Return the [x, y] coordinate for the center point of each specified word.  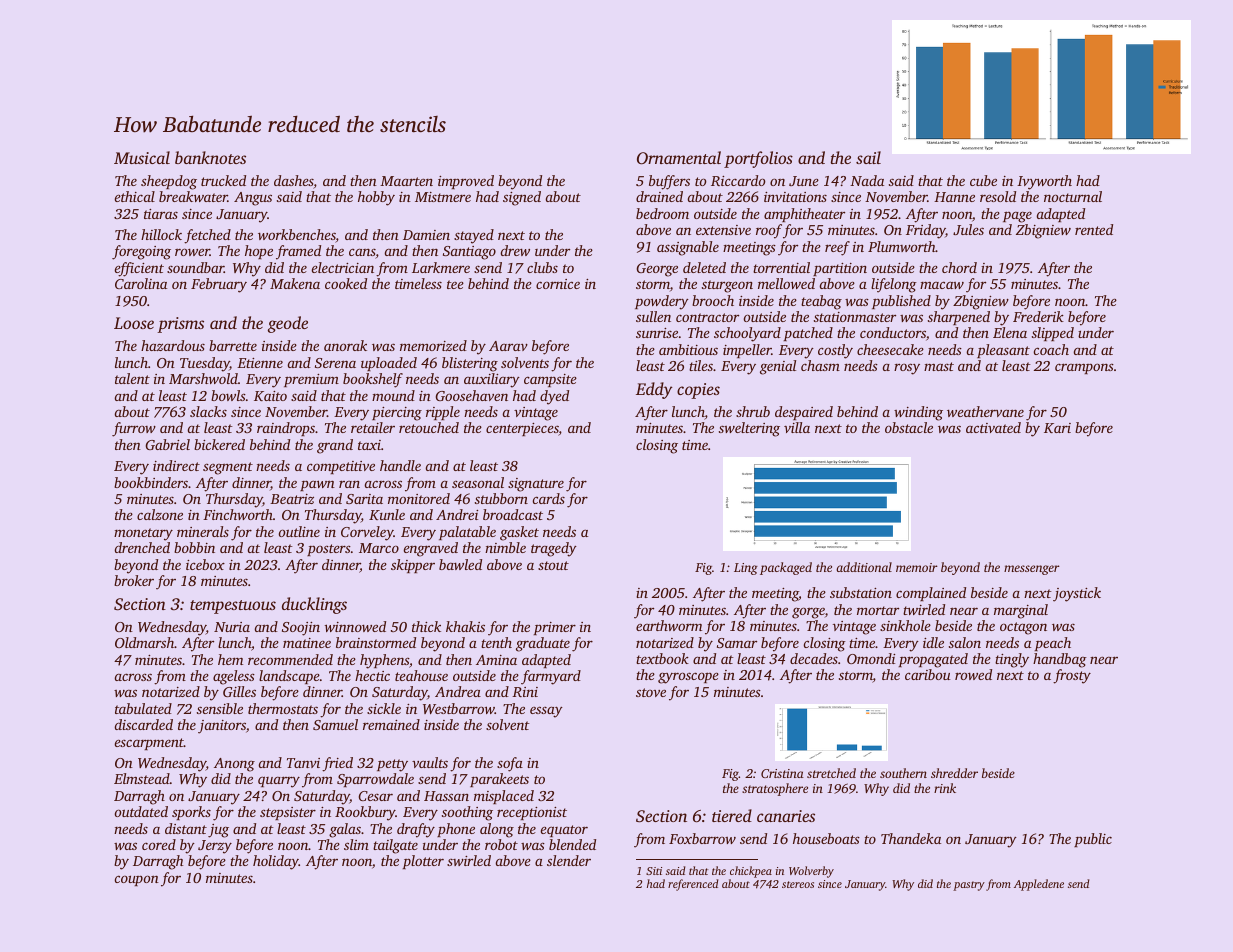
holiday [276, 862]
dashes [294, 182]
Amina [496, 660]
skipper [413, 566]
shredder [954, 773]
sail [868, 157]
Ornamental [679, 158]
